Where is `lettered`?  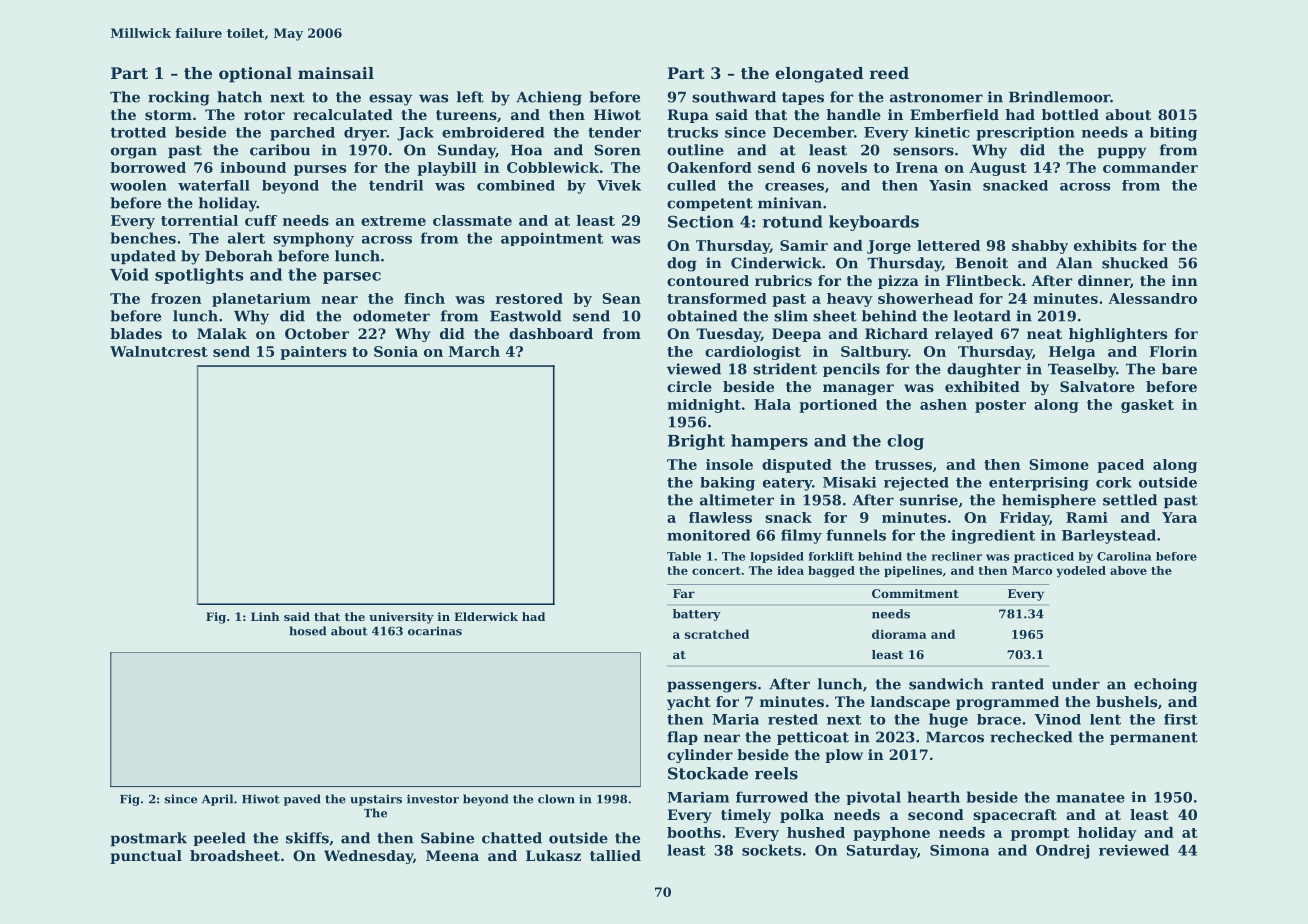 lettered is located at coordinates (948, 245).
